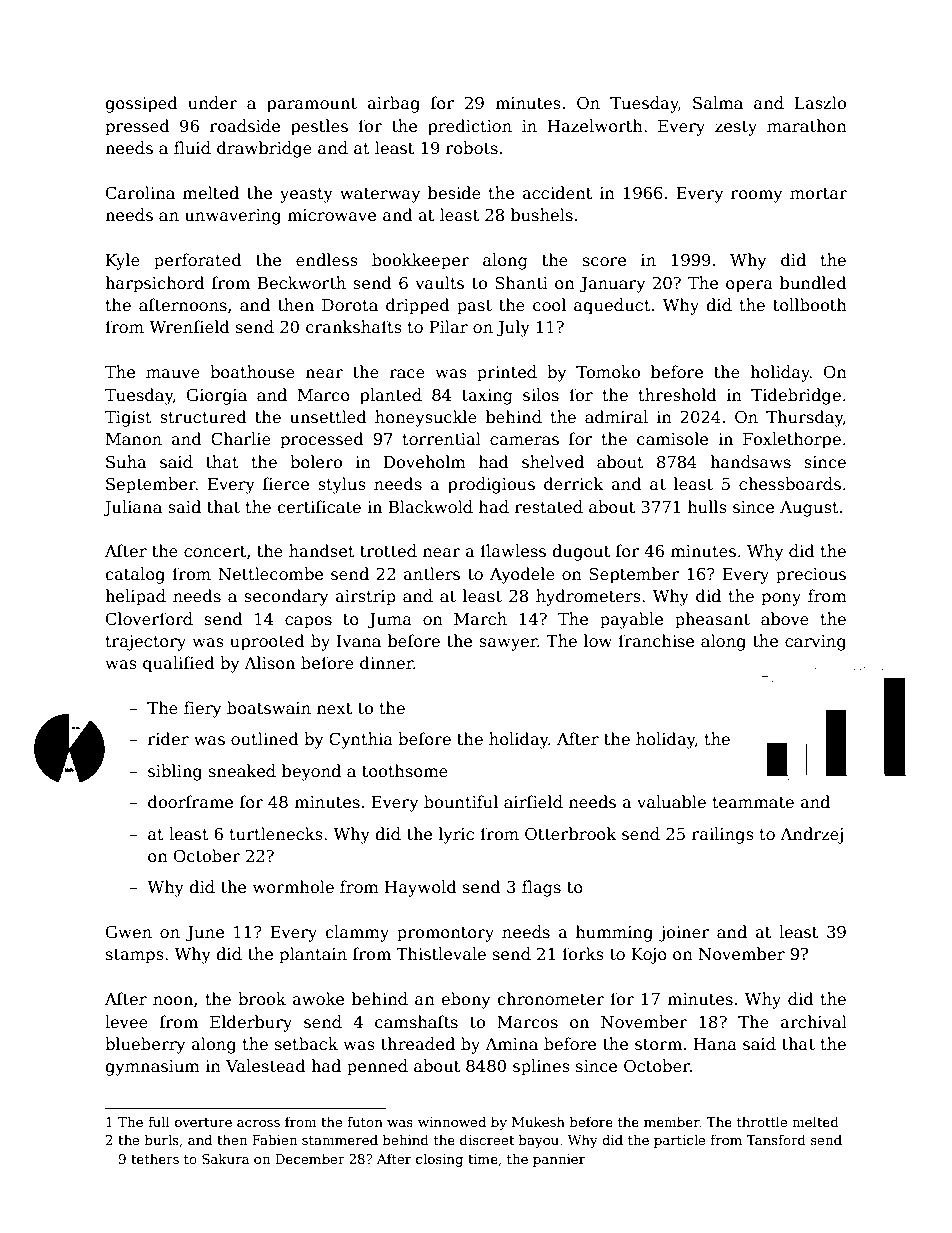  I want to click on tethers, so click(155, 1158).
